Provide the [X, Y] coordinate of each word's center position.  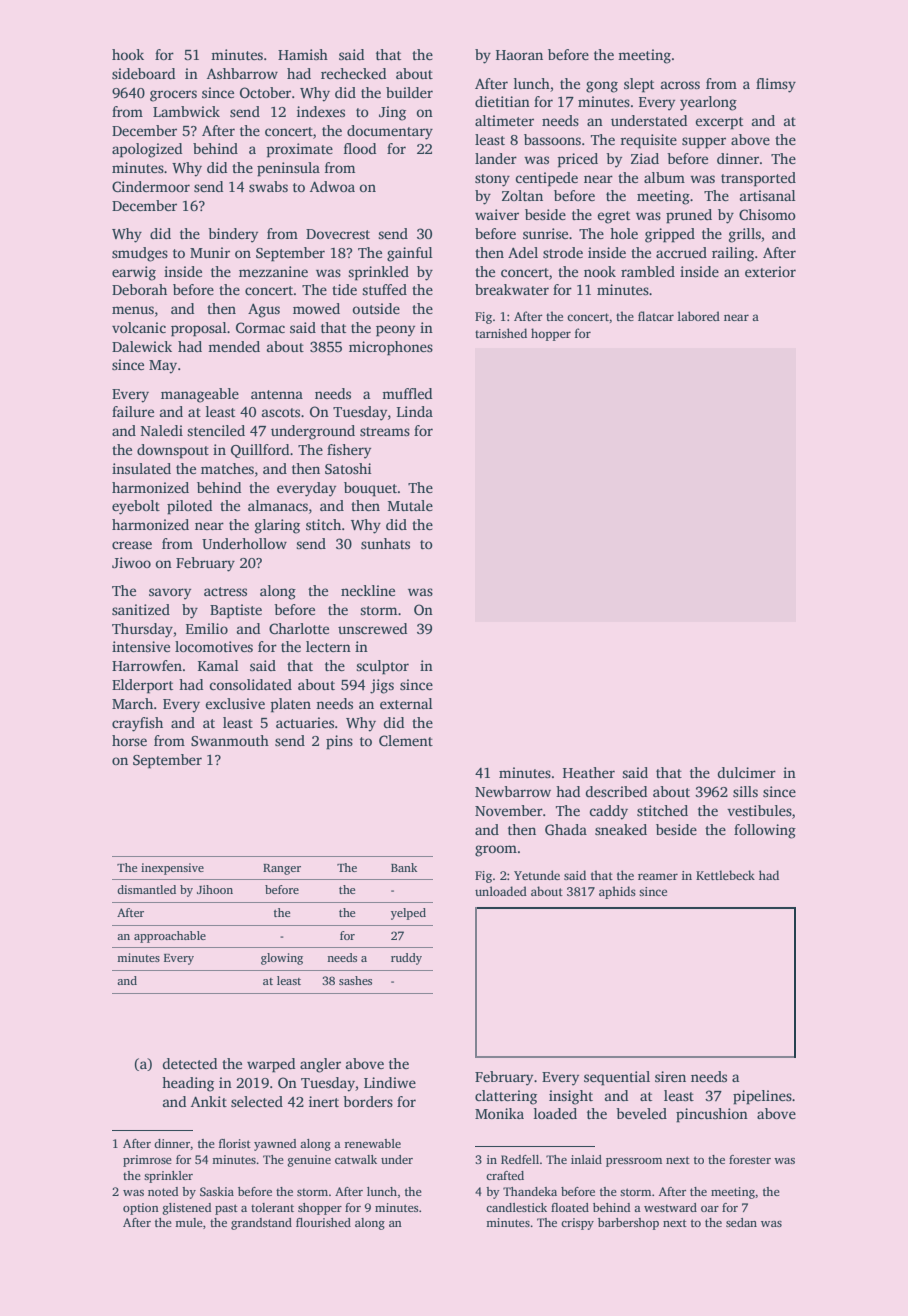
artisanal [768, 195]
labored [699, 316]
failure [133, 411]
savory [170, 594]
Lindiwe [390, 1082]
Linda [415, 411]
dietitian [502, 101]
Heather [589, 772]
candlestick [516, 1207]
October [265, 92]
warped [271, 1065]
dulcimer [746, 772]
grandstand [261, 1224]
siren [670, 1076]
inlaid [586, 1159]
